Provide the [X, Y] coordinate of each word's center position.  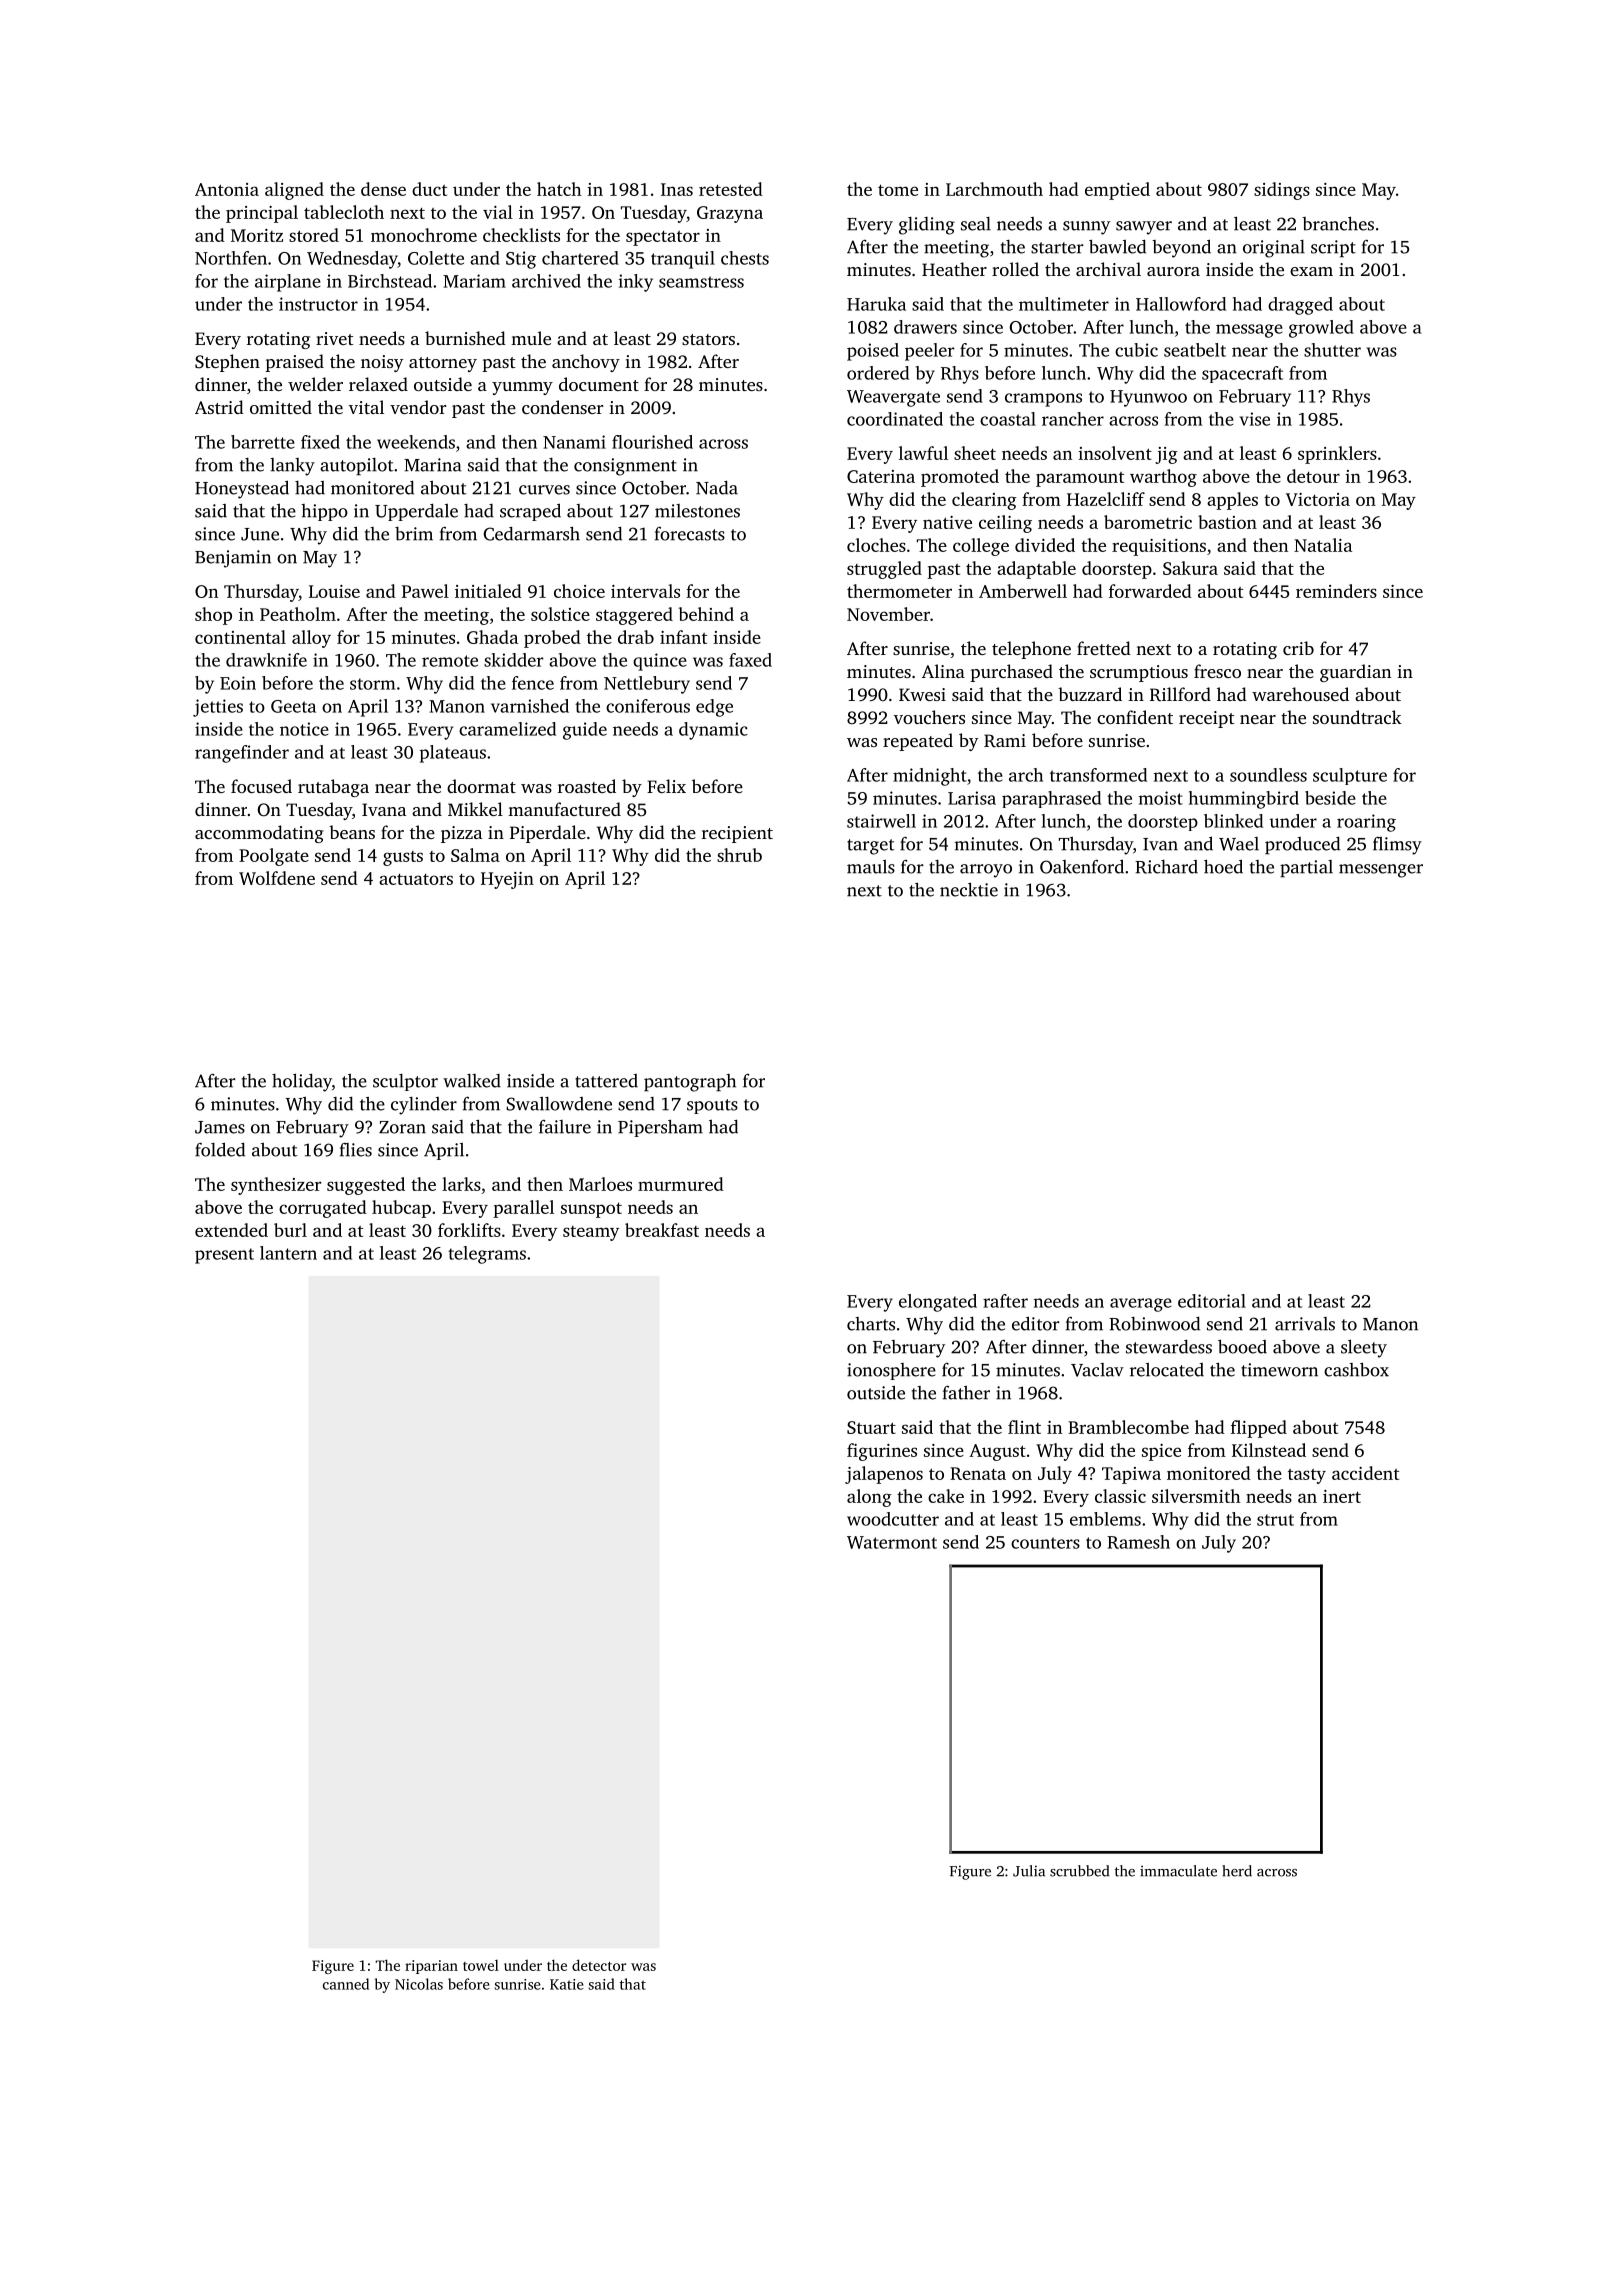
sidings [1282, 191]
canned [346, 1984]
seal [976, 224]
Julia [1029, 1871]
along [869, 1498]
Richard [1166, 867]
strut [1275, 1520]
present [224, 1256]
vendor [418, 407]
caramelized [507, 729]
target [871, 847]
